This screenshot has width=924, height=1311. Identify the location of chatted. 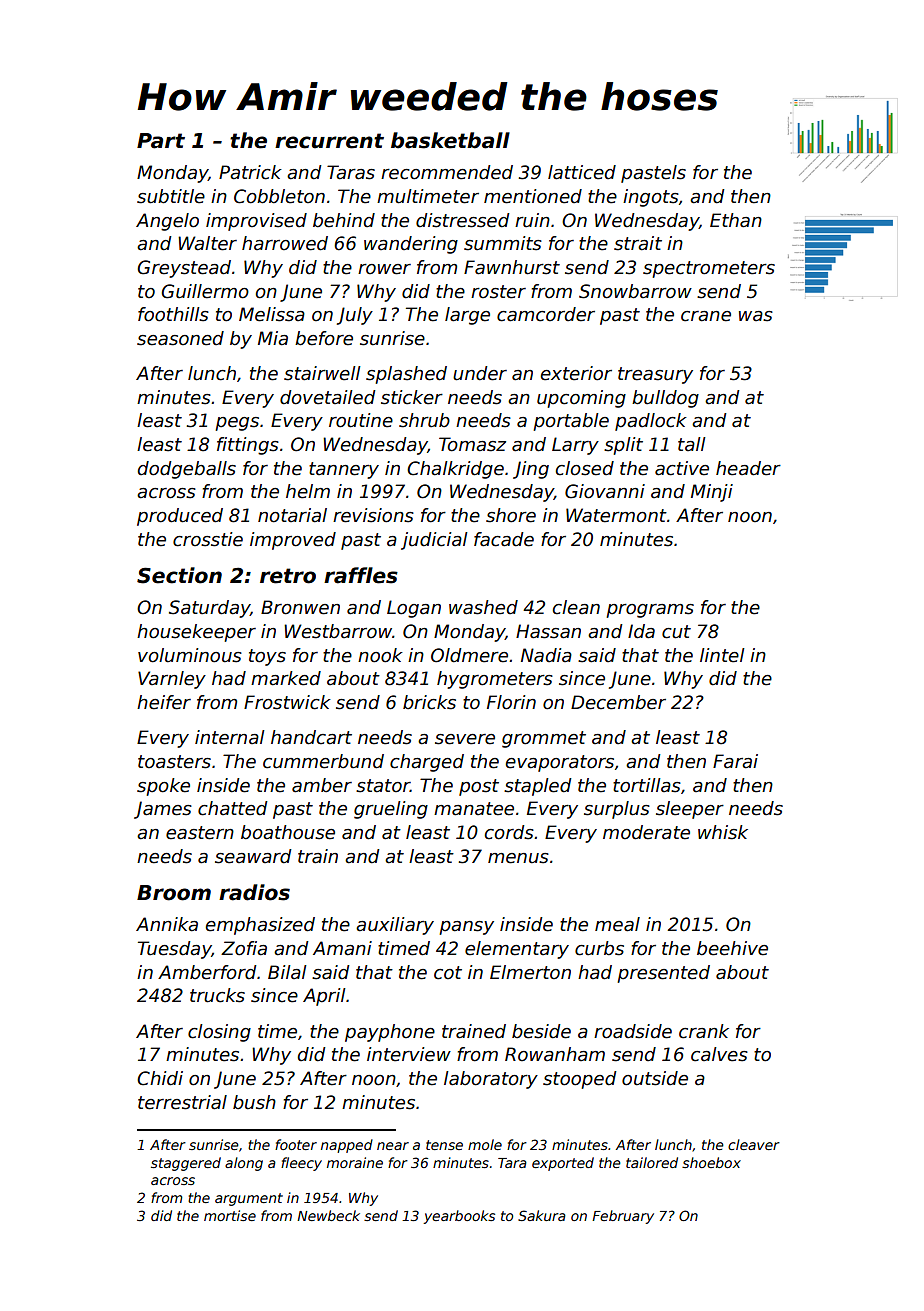
(232, 808).
